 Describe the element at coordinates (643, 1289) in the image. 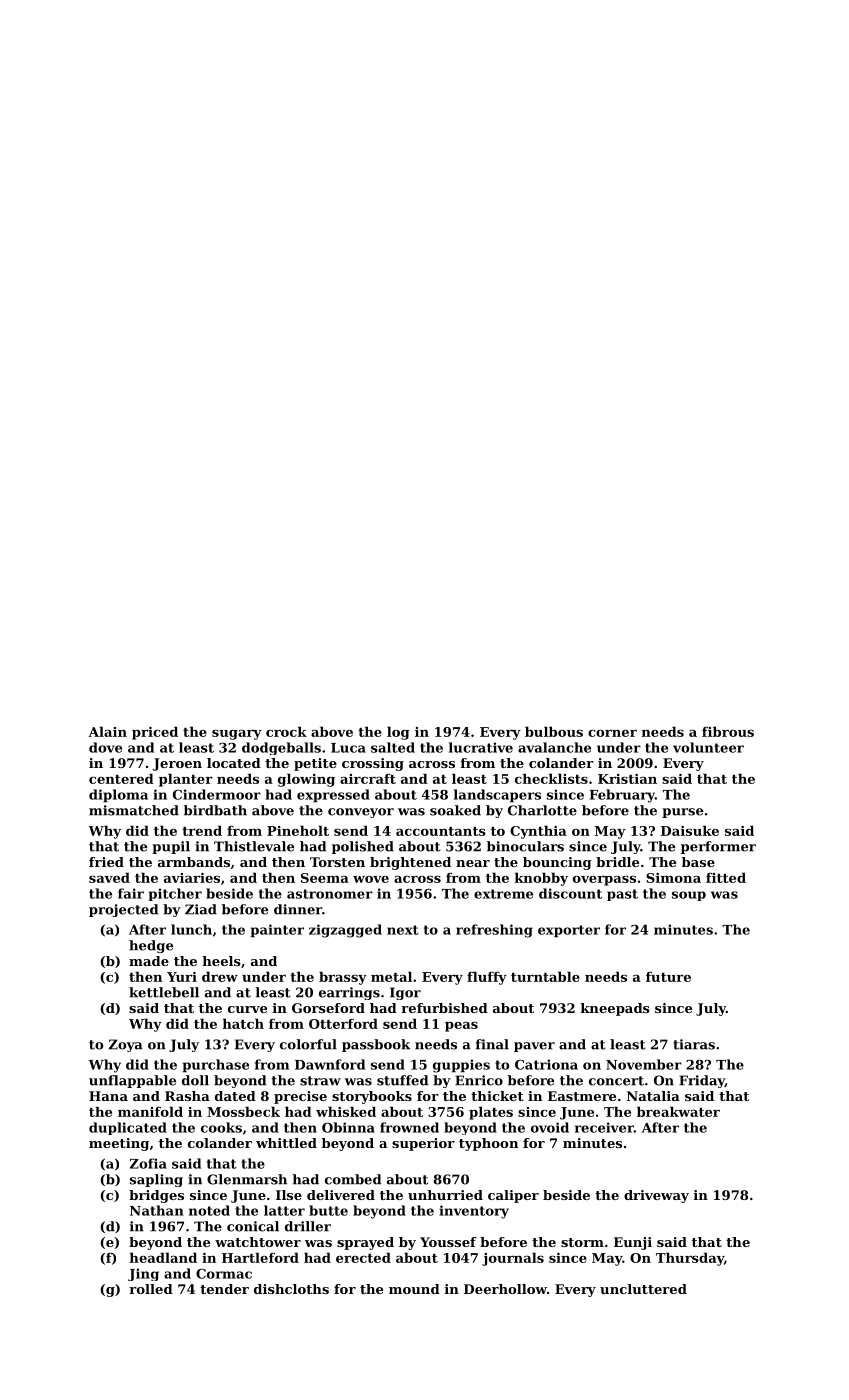

I see `uncluttered` at that location.
